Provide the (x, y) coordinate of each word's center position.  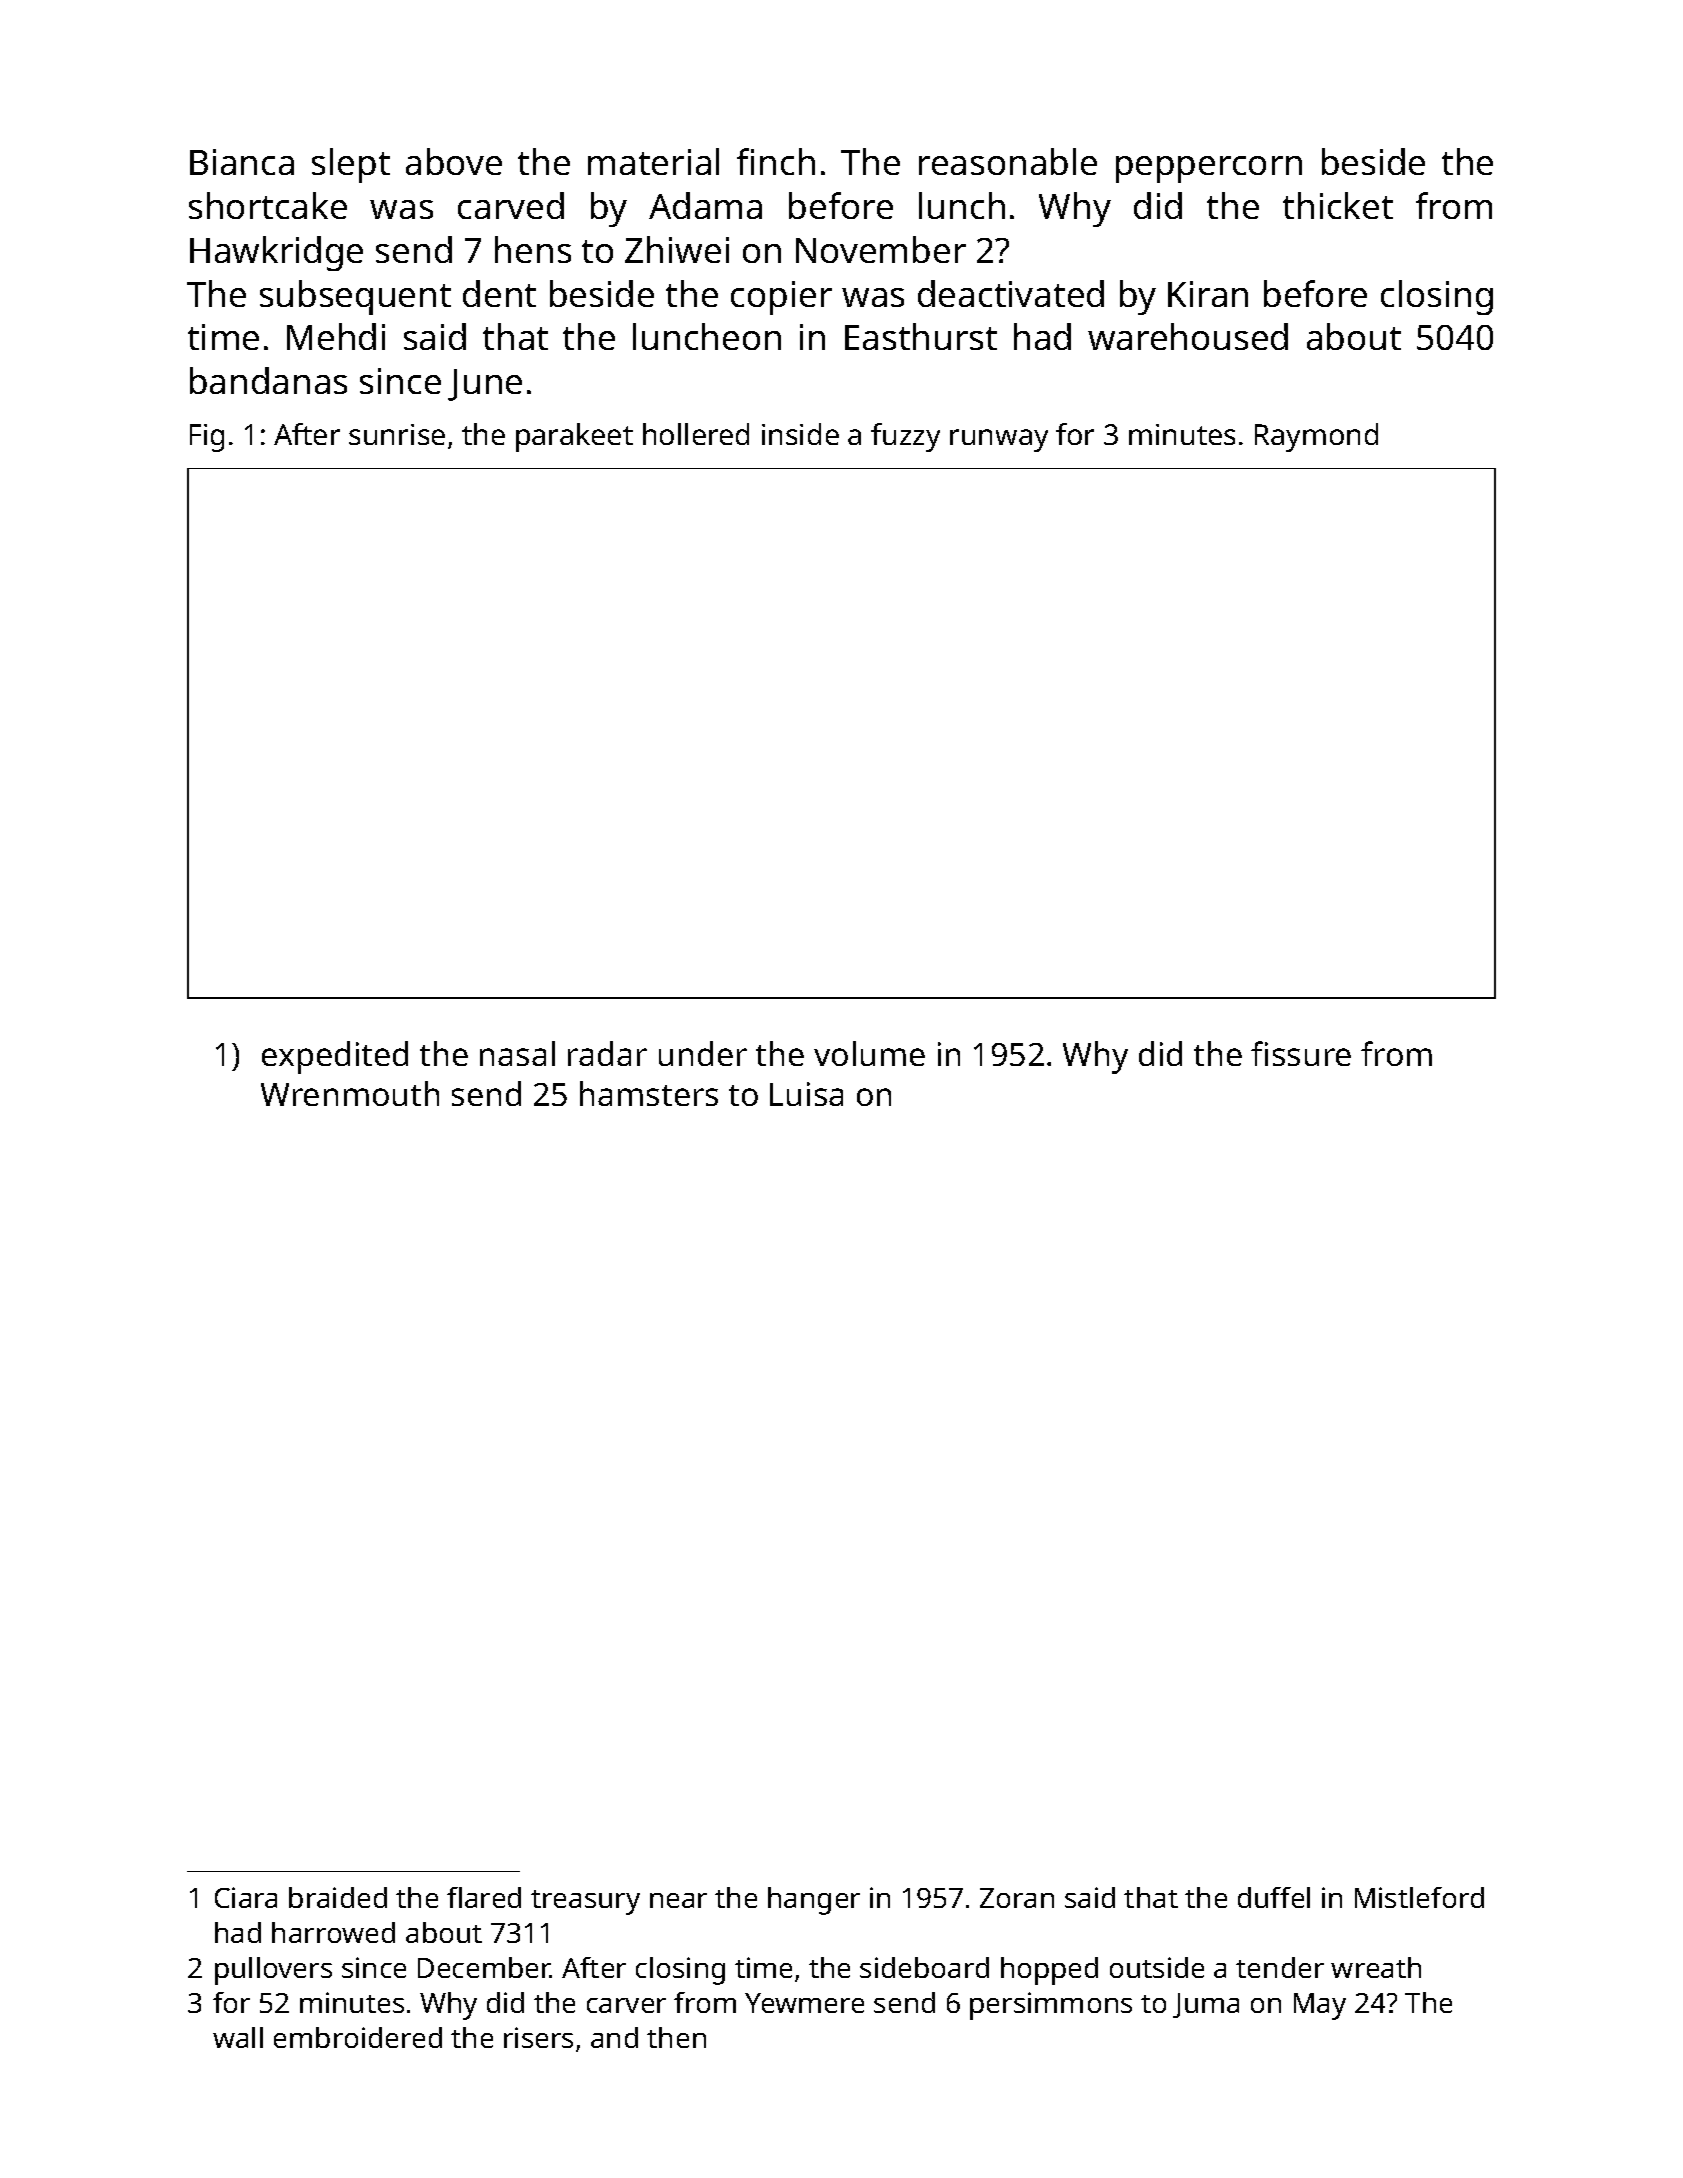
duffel (1274, 1897)
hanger (814, 1901)
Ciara (246, 1897)
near (678, 1900)
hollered (696, 434)
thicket (1338, 205)
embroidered (358, 2037)
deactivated (1011, 293)
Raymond (1316, 437)
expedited (335, 1057)
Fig (207, 438)
